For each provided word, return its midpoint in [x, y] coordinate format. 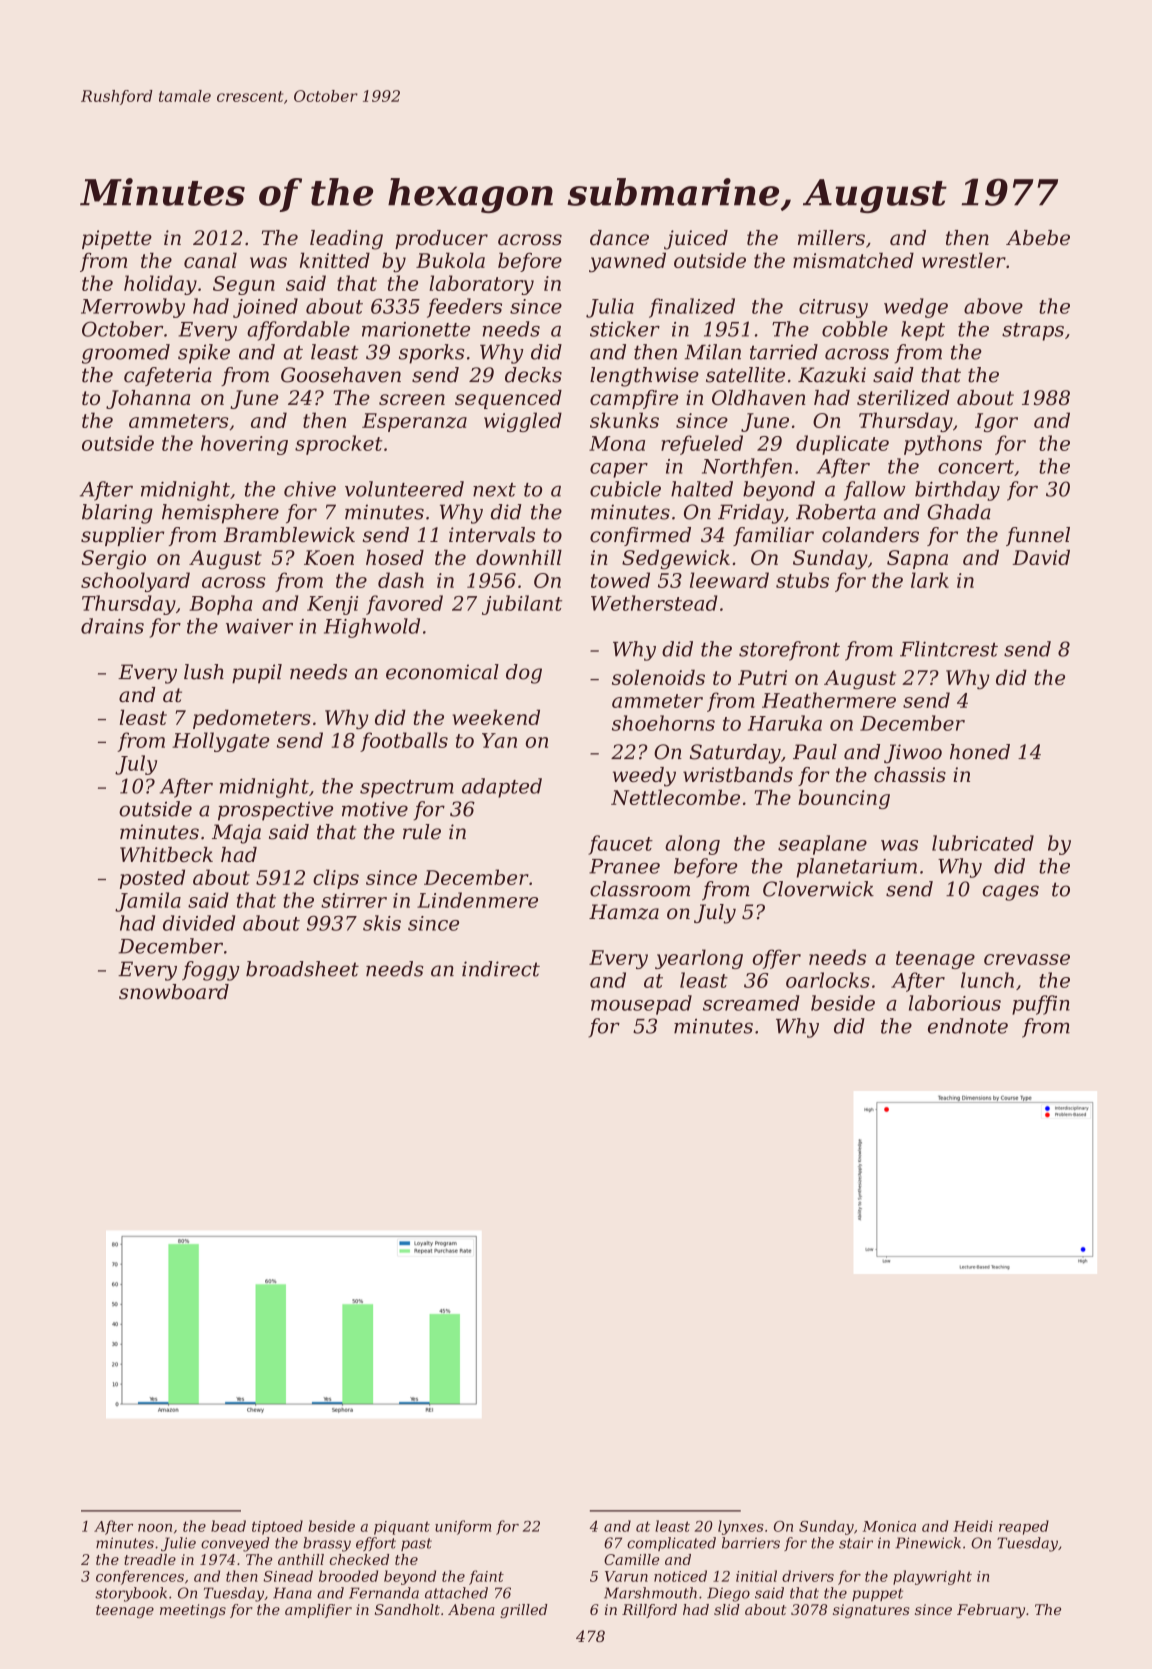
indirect [501, 969]
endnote [968, 1026]
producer [441, 239]
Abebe [1038, 238]
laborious [955, 1003]
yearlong [699, 959]
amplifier [318, 1611]
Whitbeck [166, 854]
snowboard [174, 992]
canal [210, 260]
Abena [471, 1609]
